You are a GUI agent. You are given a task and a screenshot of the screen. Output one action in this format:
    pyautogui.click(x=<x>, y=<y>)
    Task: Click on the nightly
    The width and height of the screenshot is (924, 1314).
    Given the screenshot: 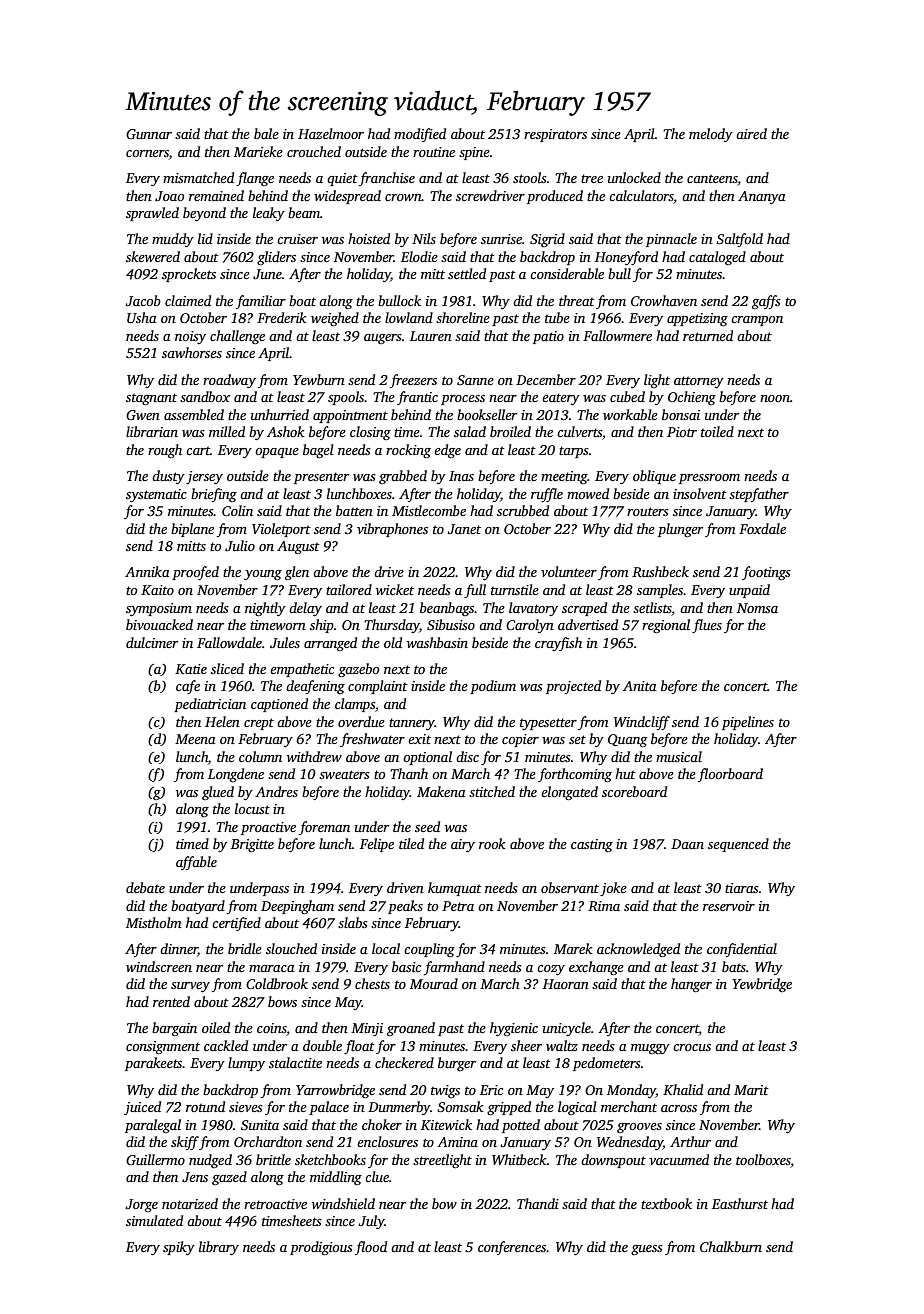 What is the action you would take?
    pyautogui.click(x=265, y=609)
